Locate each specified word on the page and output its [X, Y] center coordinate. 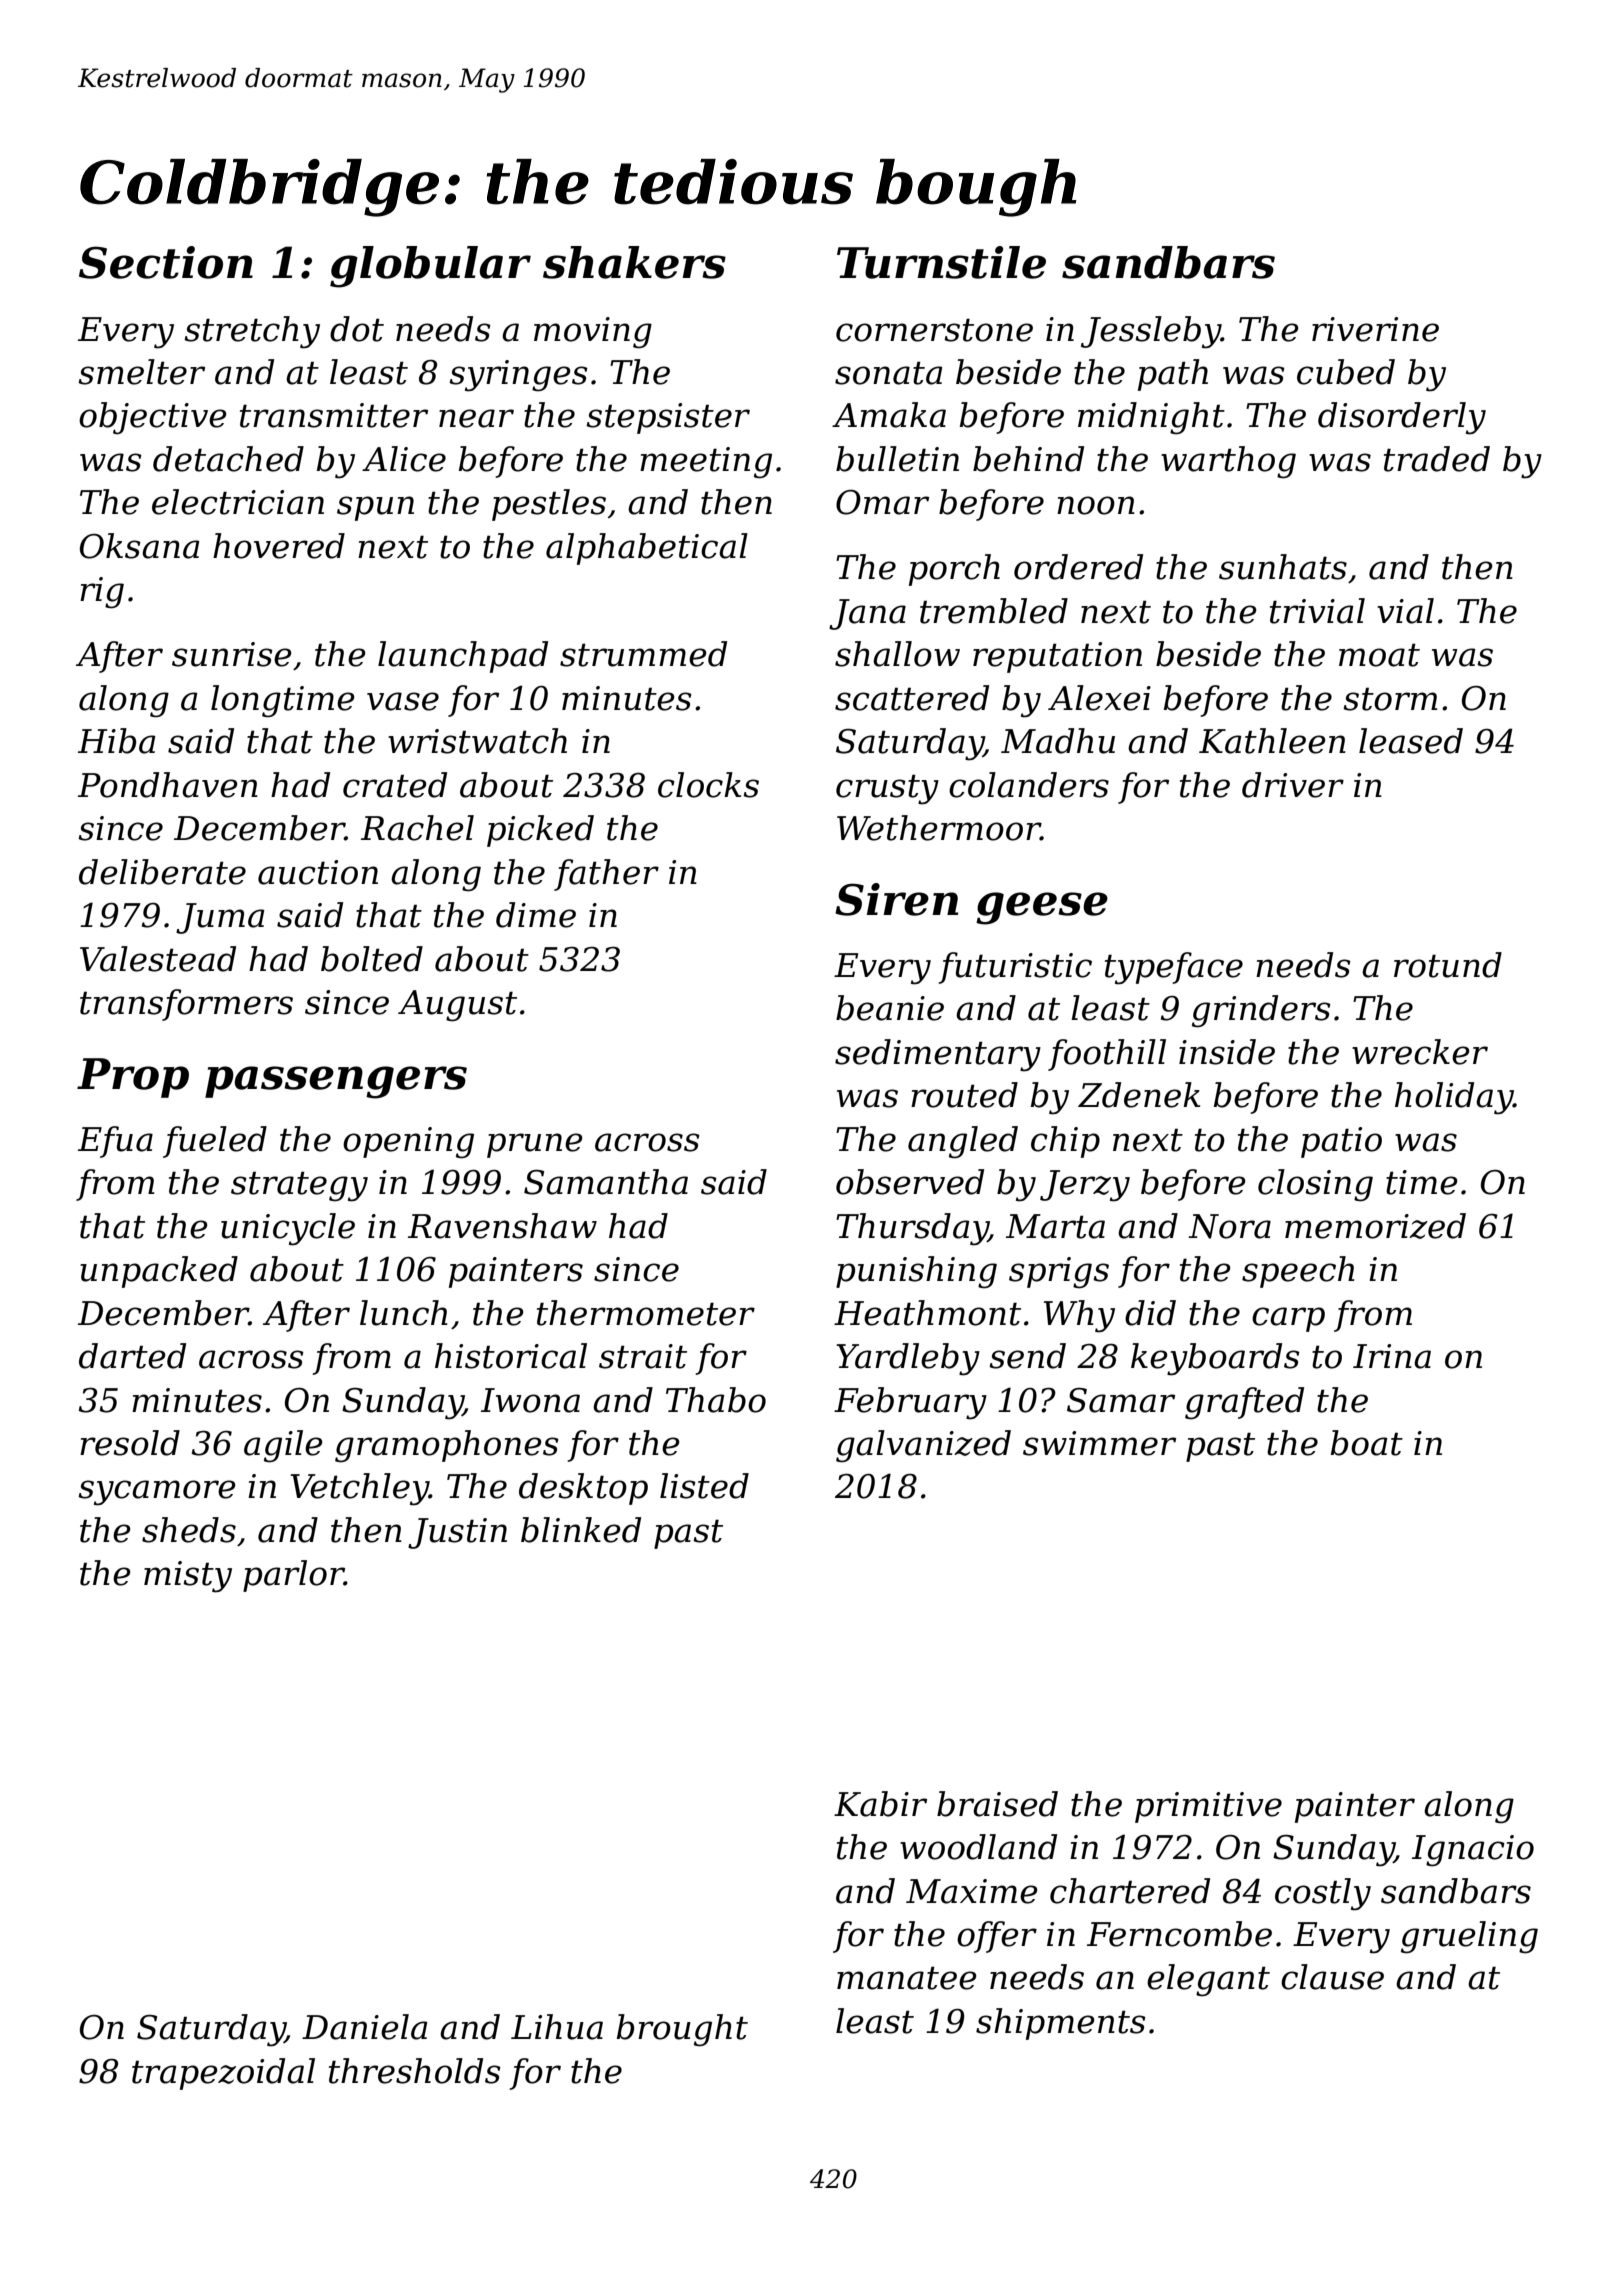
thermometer [646, 1313]
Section [166, 262]
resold [130, 1443]
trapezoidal [223, 2074]
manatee [906, 1978]
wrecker [1420, 1052]
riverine [1375, 329]
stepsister [668, 418]
